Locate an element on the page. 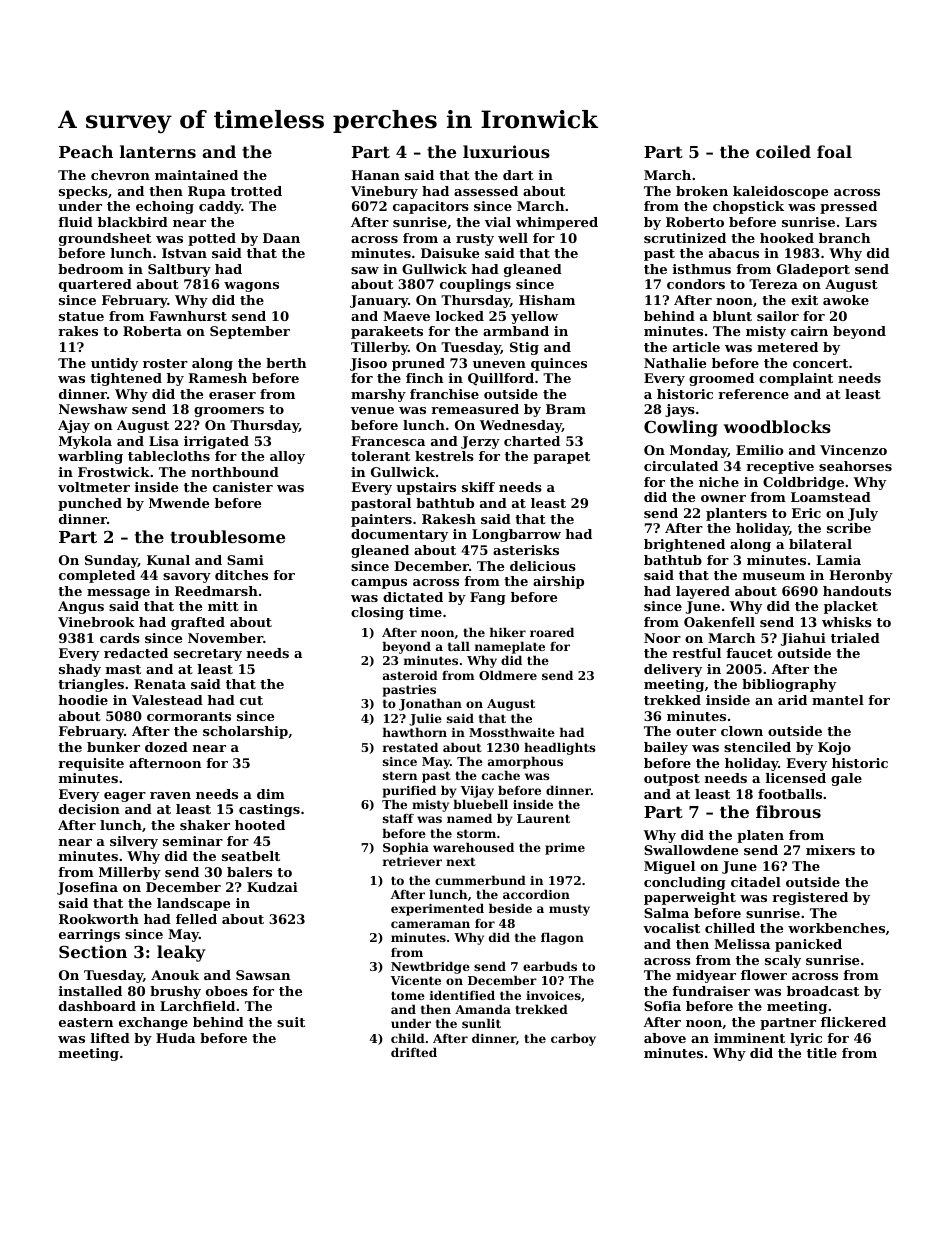 This image has width=952, height=1233. identified is located at coordinates (462, 995).
